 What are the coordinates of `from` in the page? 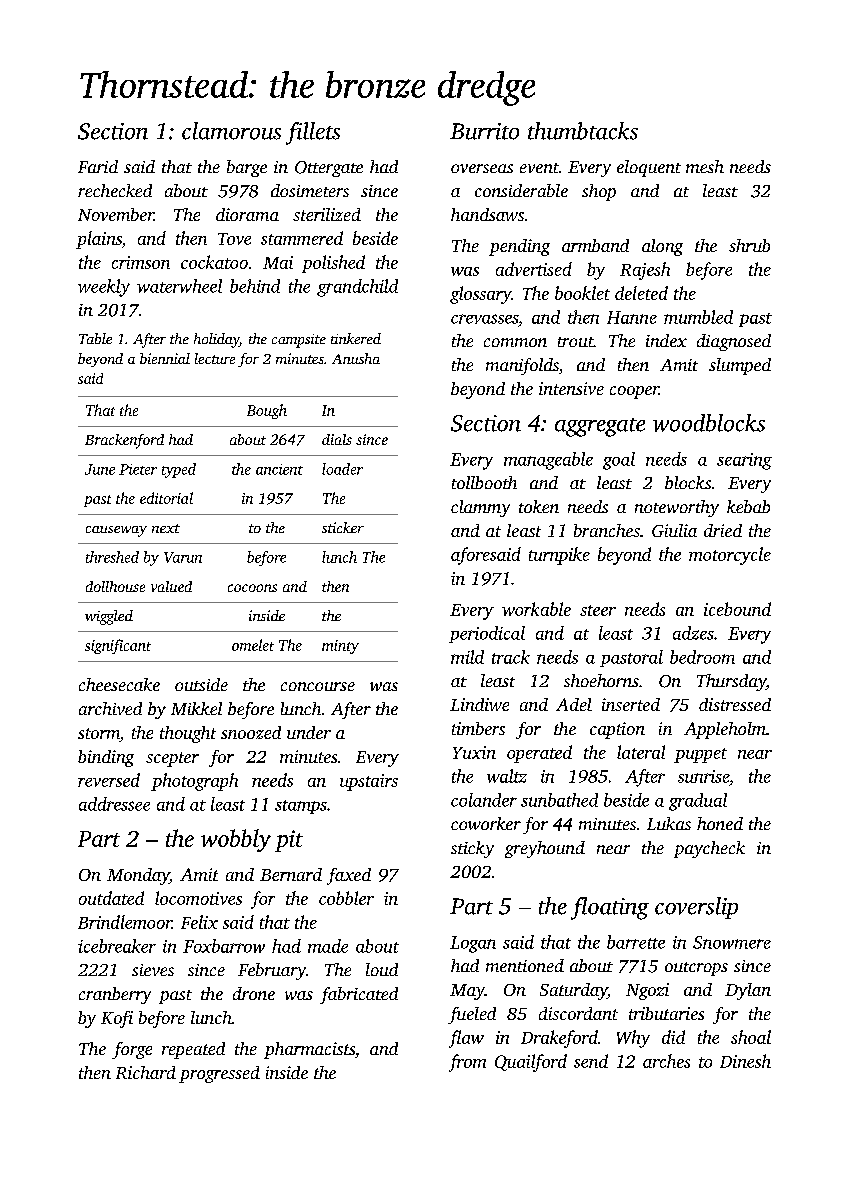 It's located at (467, 1063).
